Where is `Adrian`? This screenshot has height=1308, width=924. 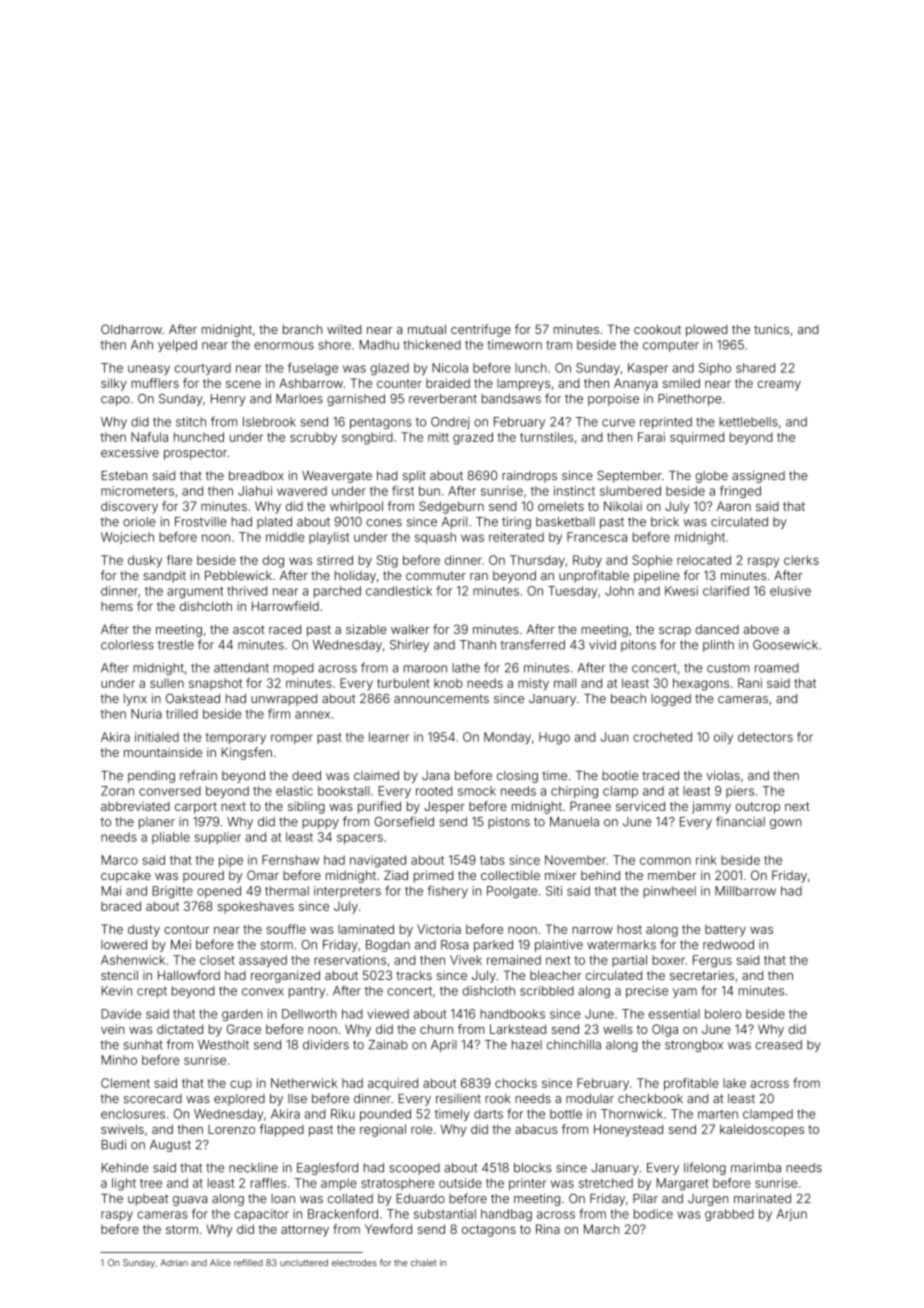
Adrian is located at coordinates (174, 1262).
